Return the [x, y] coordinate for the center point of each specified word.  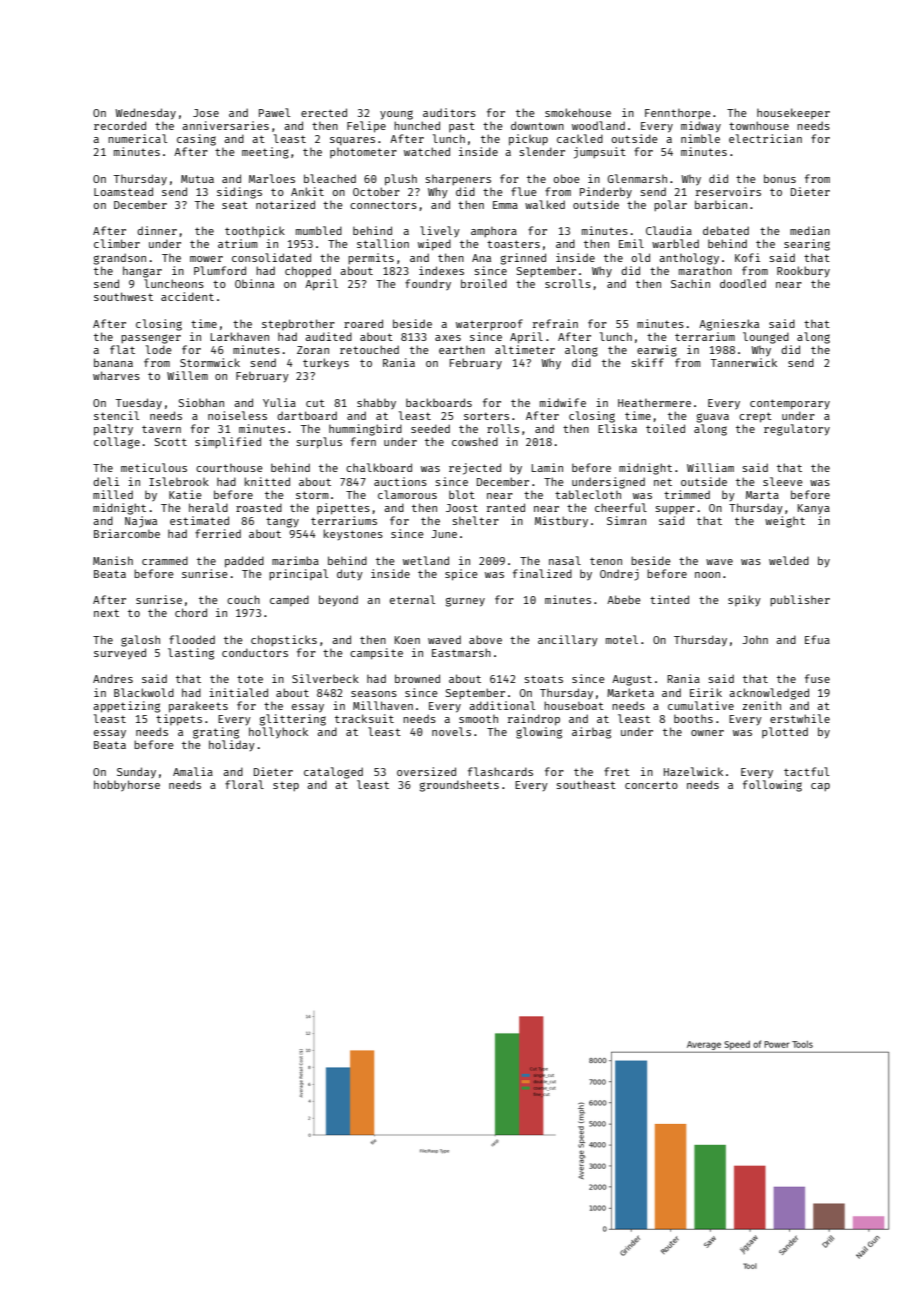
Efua [817, 639]
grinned [523, 259]
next [106, 613]
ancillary [568, 640]
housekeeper [793, 113]
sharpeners [458, 180]
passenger [151, 339]
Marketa [630, 692]
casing [196, 140]
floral [244, 784]
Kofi [747, 257]
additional [502, 705]
